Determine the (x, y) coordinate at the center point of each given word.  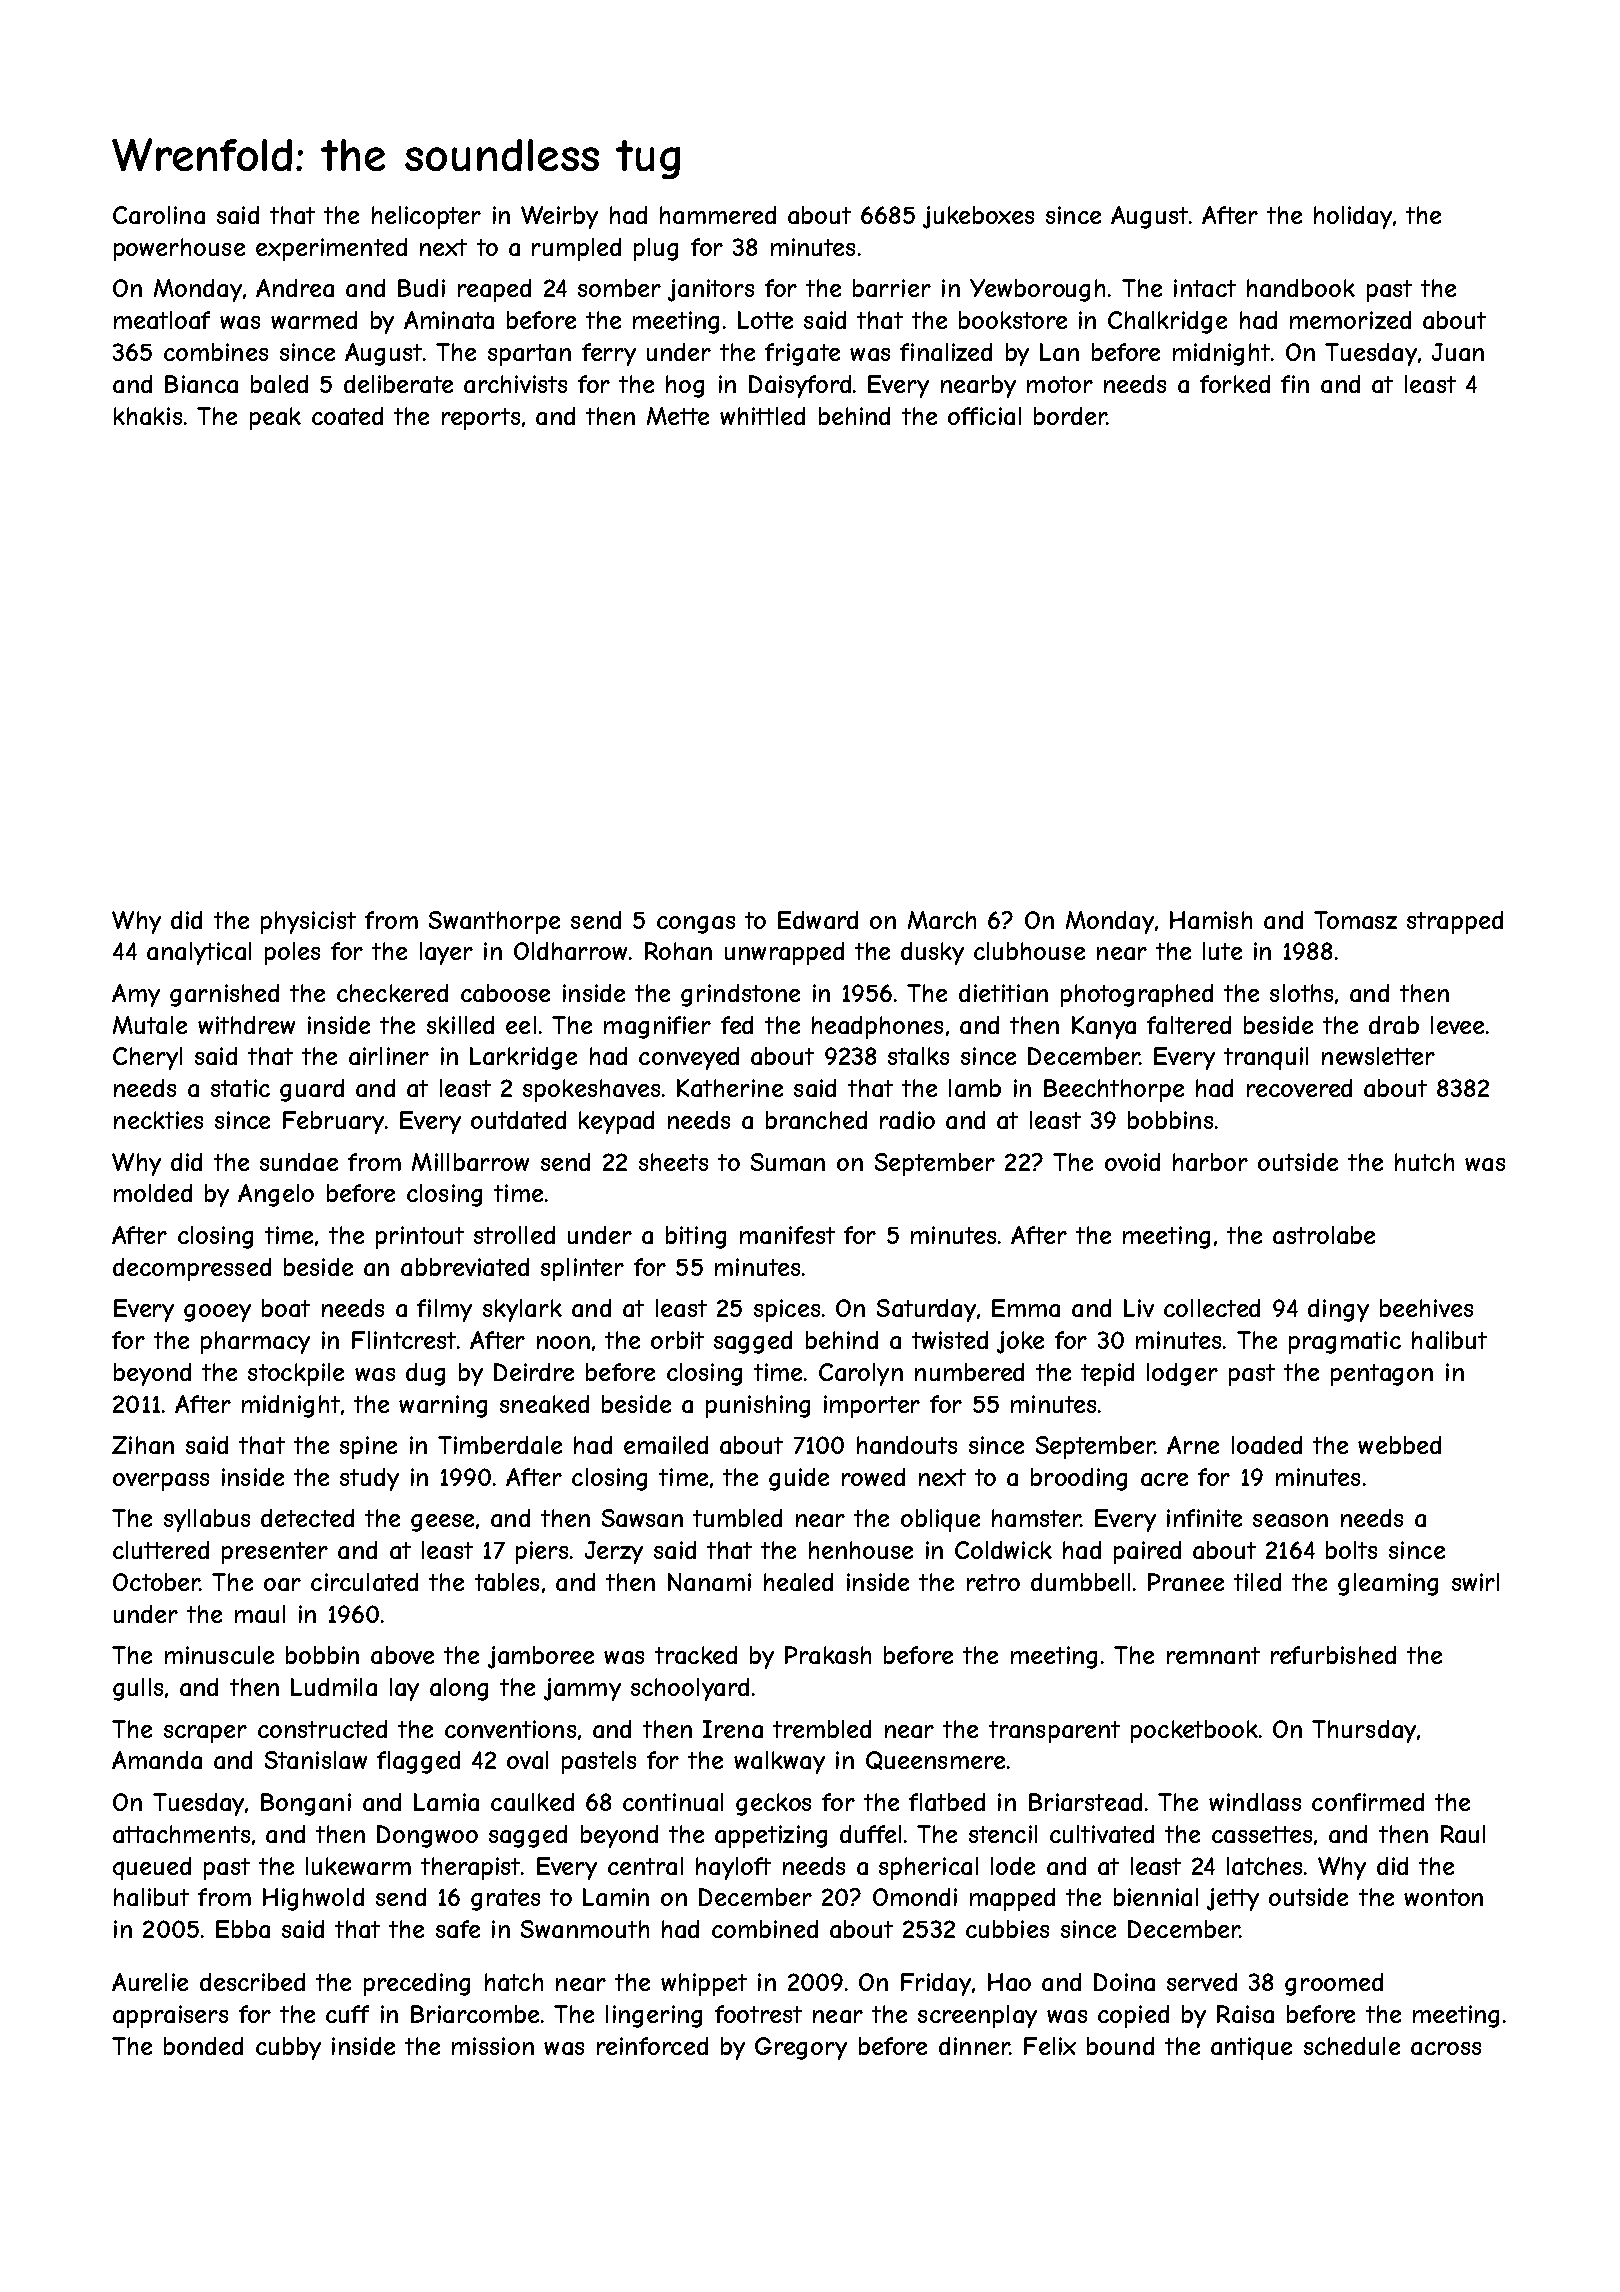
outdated (518, 1120)
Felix (1050, 2046)
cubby (288, 2048)
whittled (762, 416)
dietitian (1003, 993)
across (1446, 2048)
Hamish (1211, 920)
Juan (1458, 352)
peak (275, 418)
